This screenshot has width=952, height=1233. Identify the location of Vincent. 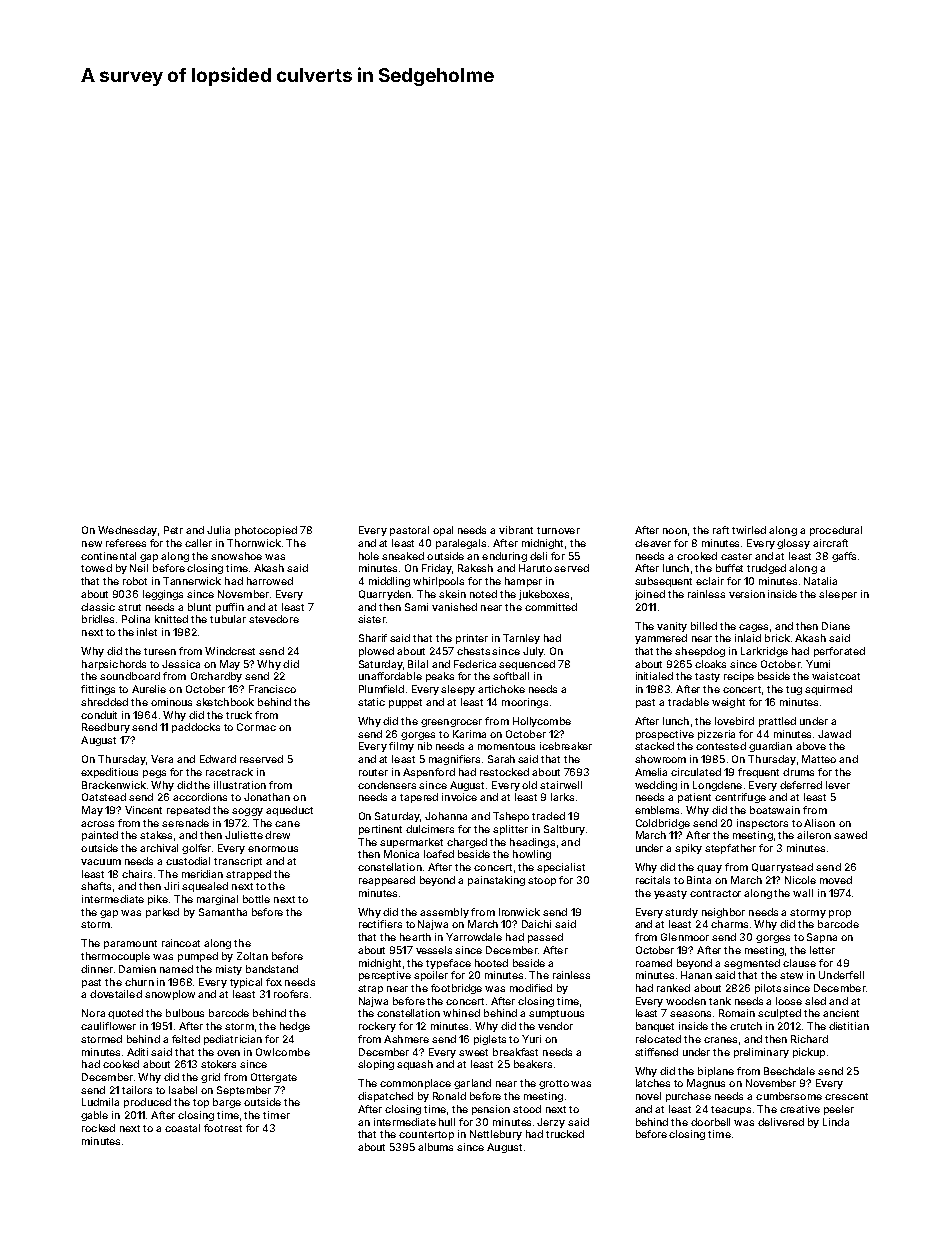
(143, 810).
